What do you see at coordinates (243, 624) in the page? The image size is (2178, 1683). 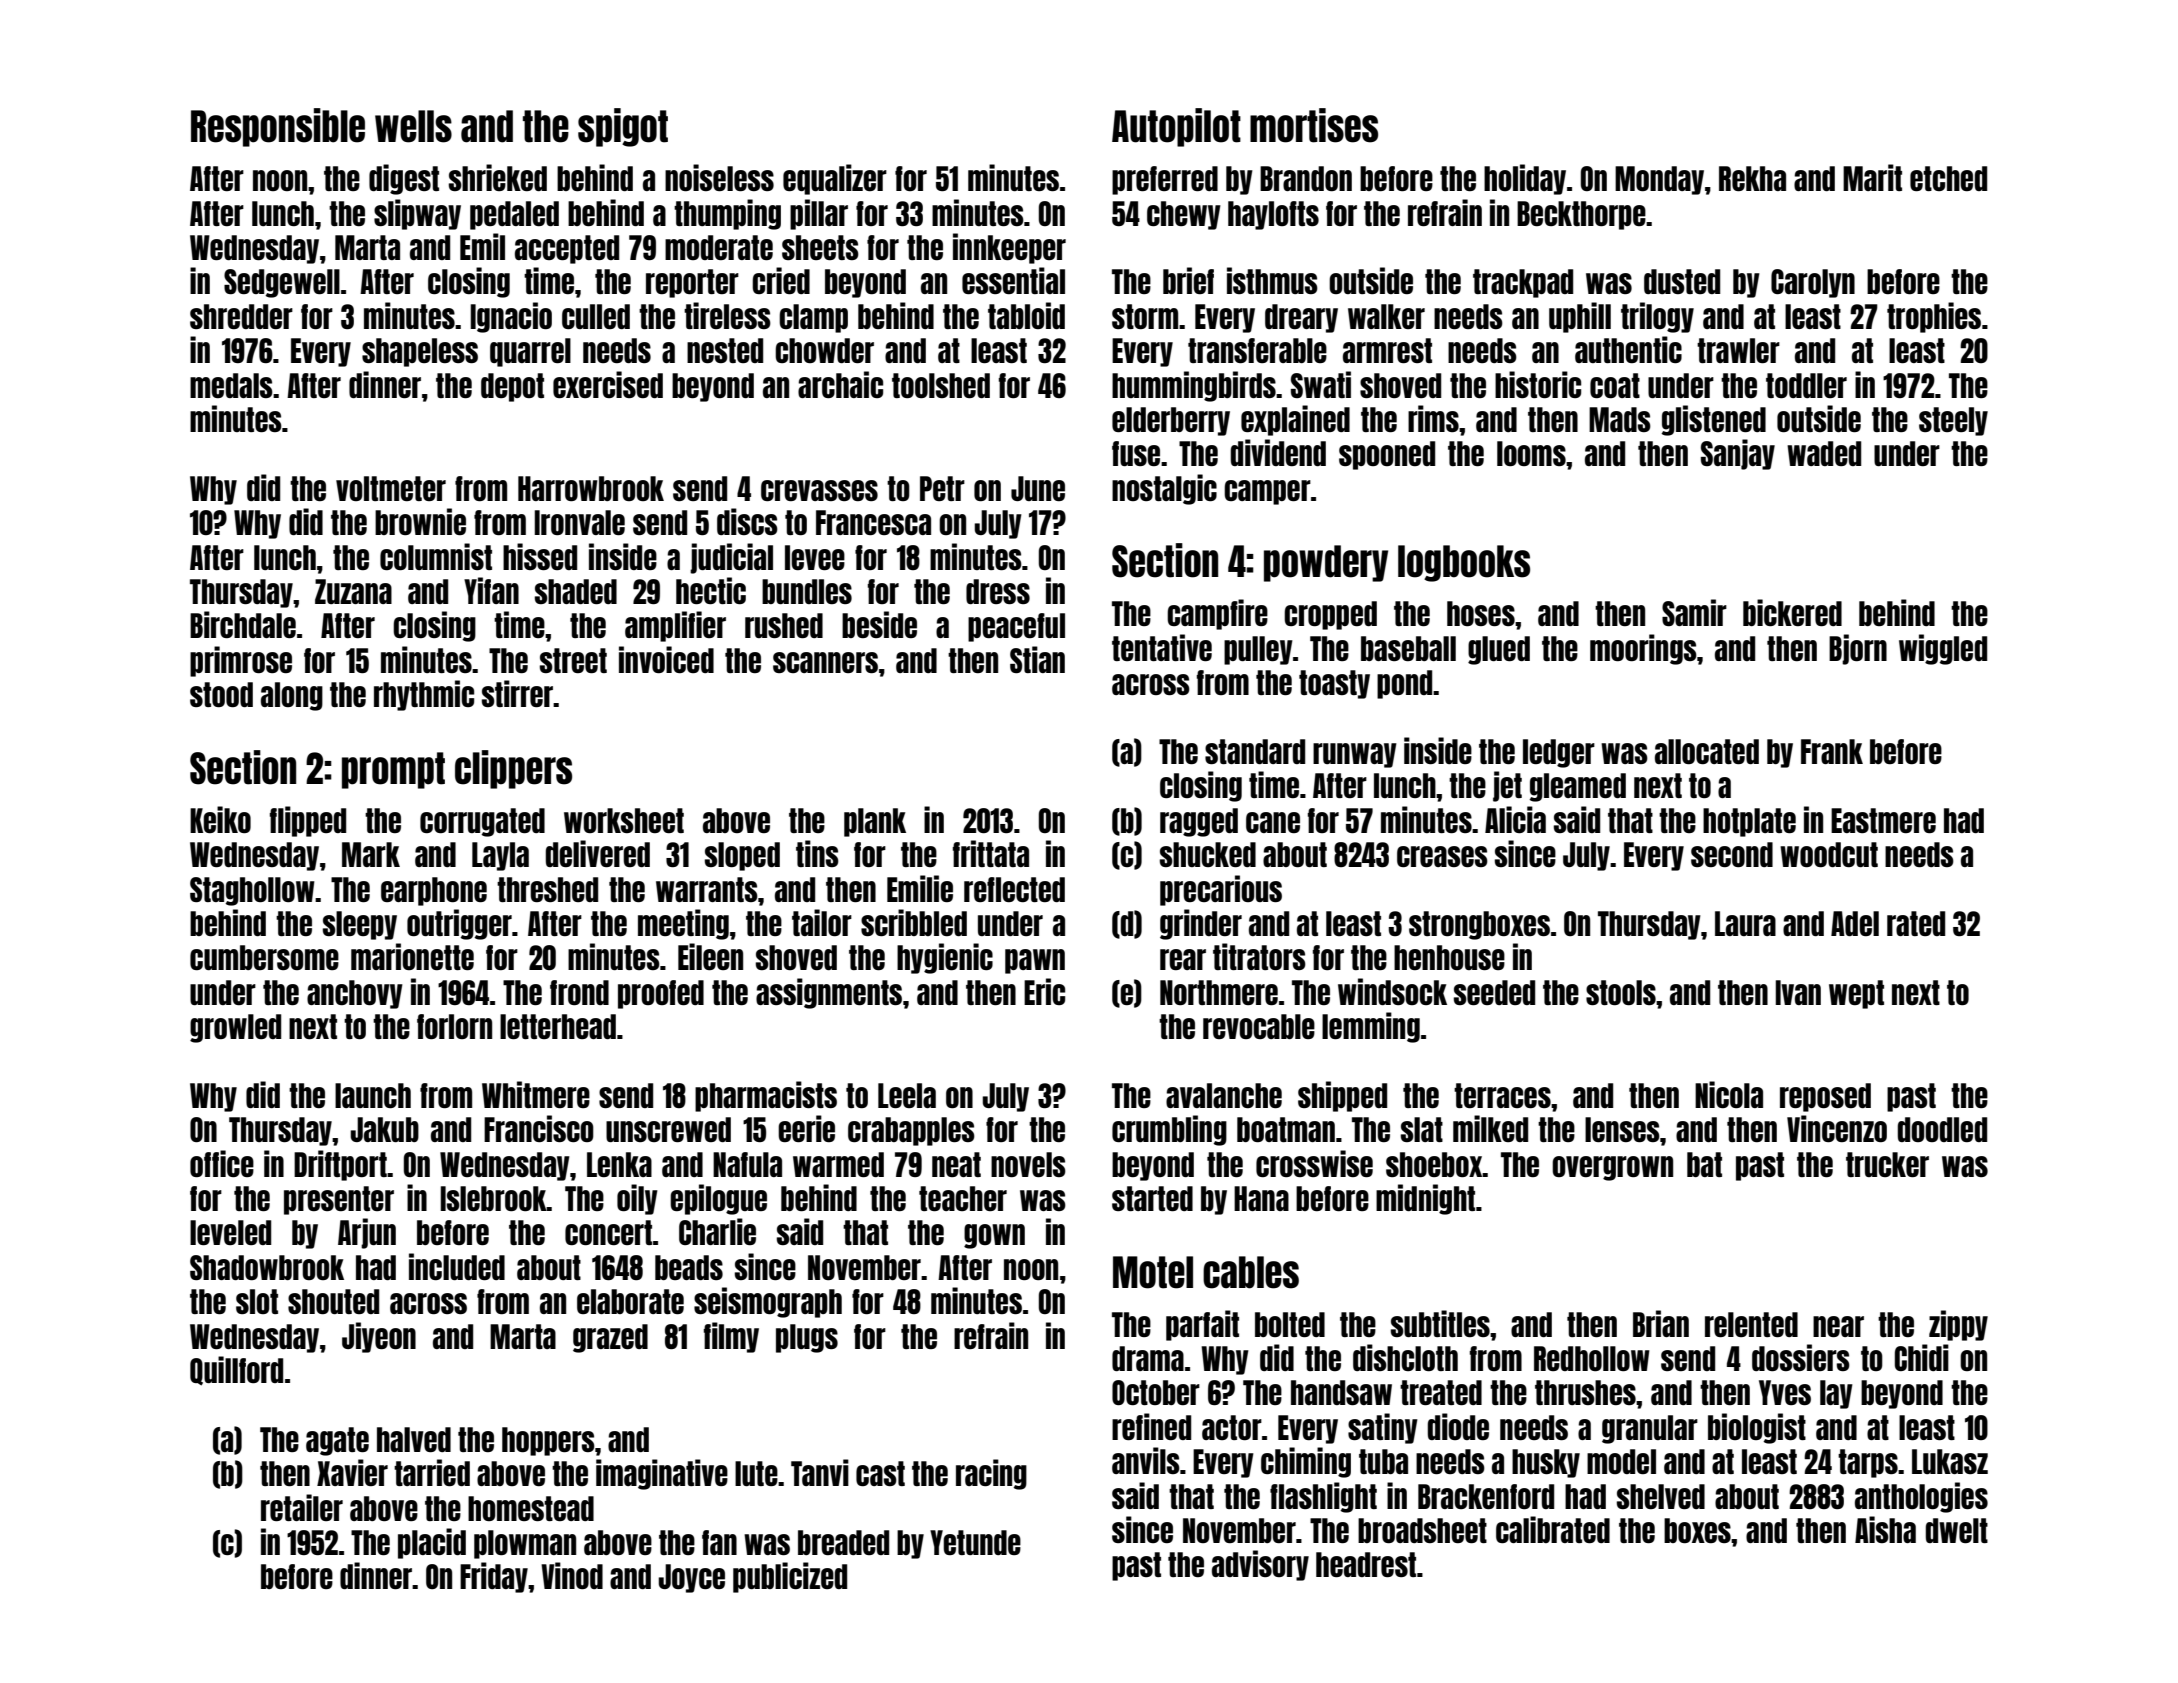 I see `Birchdale` at bounding box center [243, 624].
